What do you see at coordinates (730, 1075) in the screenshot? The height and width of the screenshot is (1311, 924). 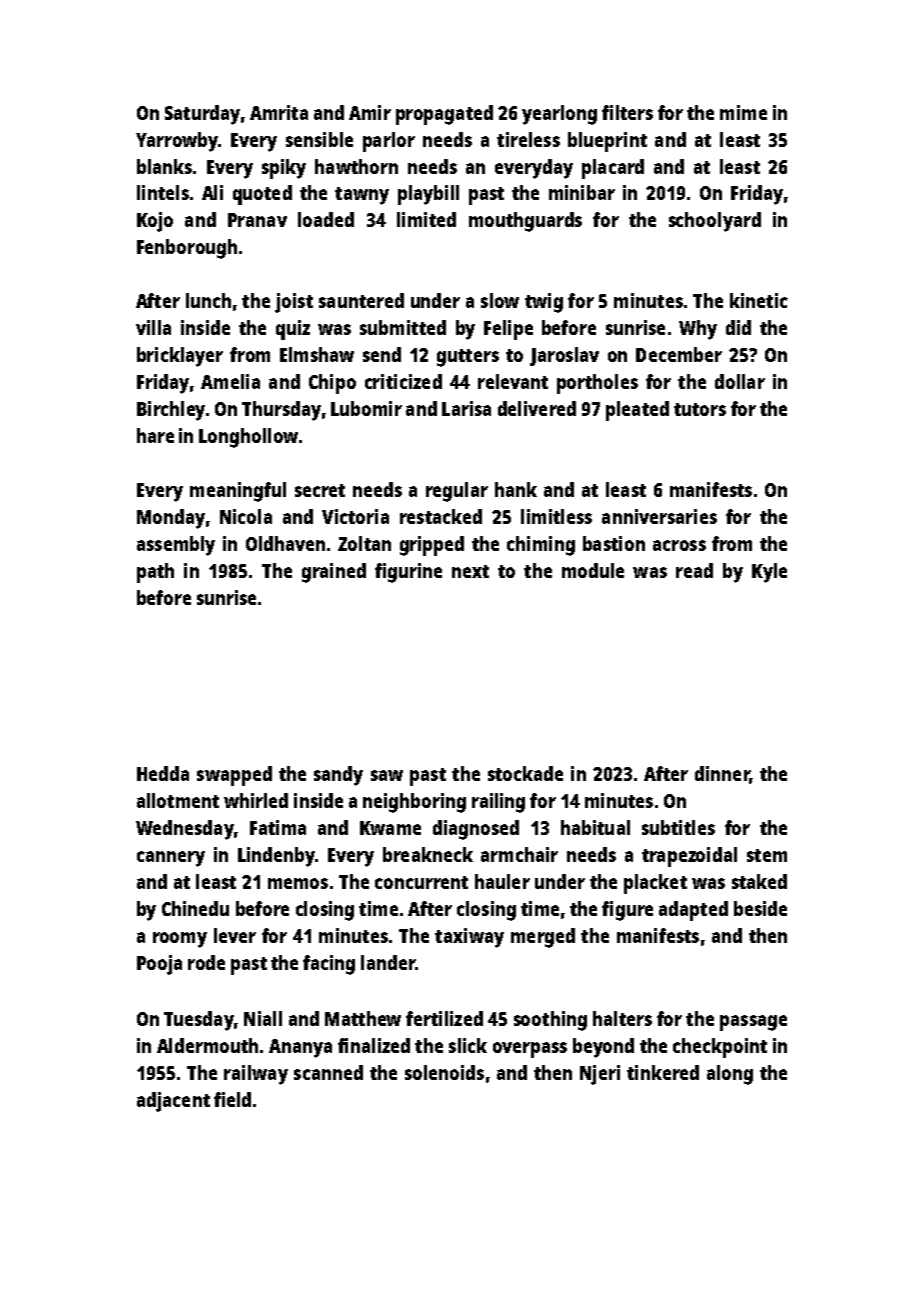 I see `along` at bounding box center [730, 1075].
